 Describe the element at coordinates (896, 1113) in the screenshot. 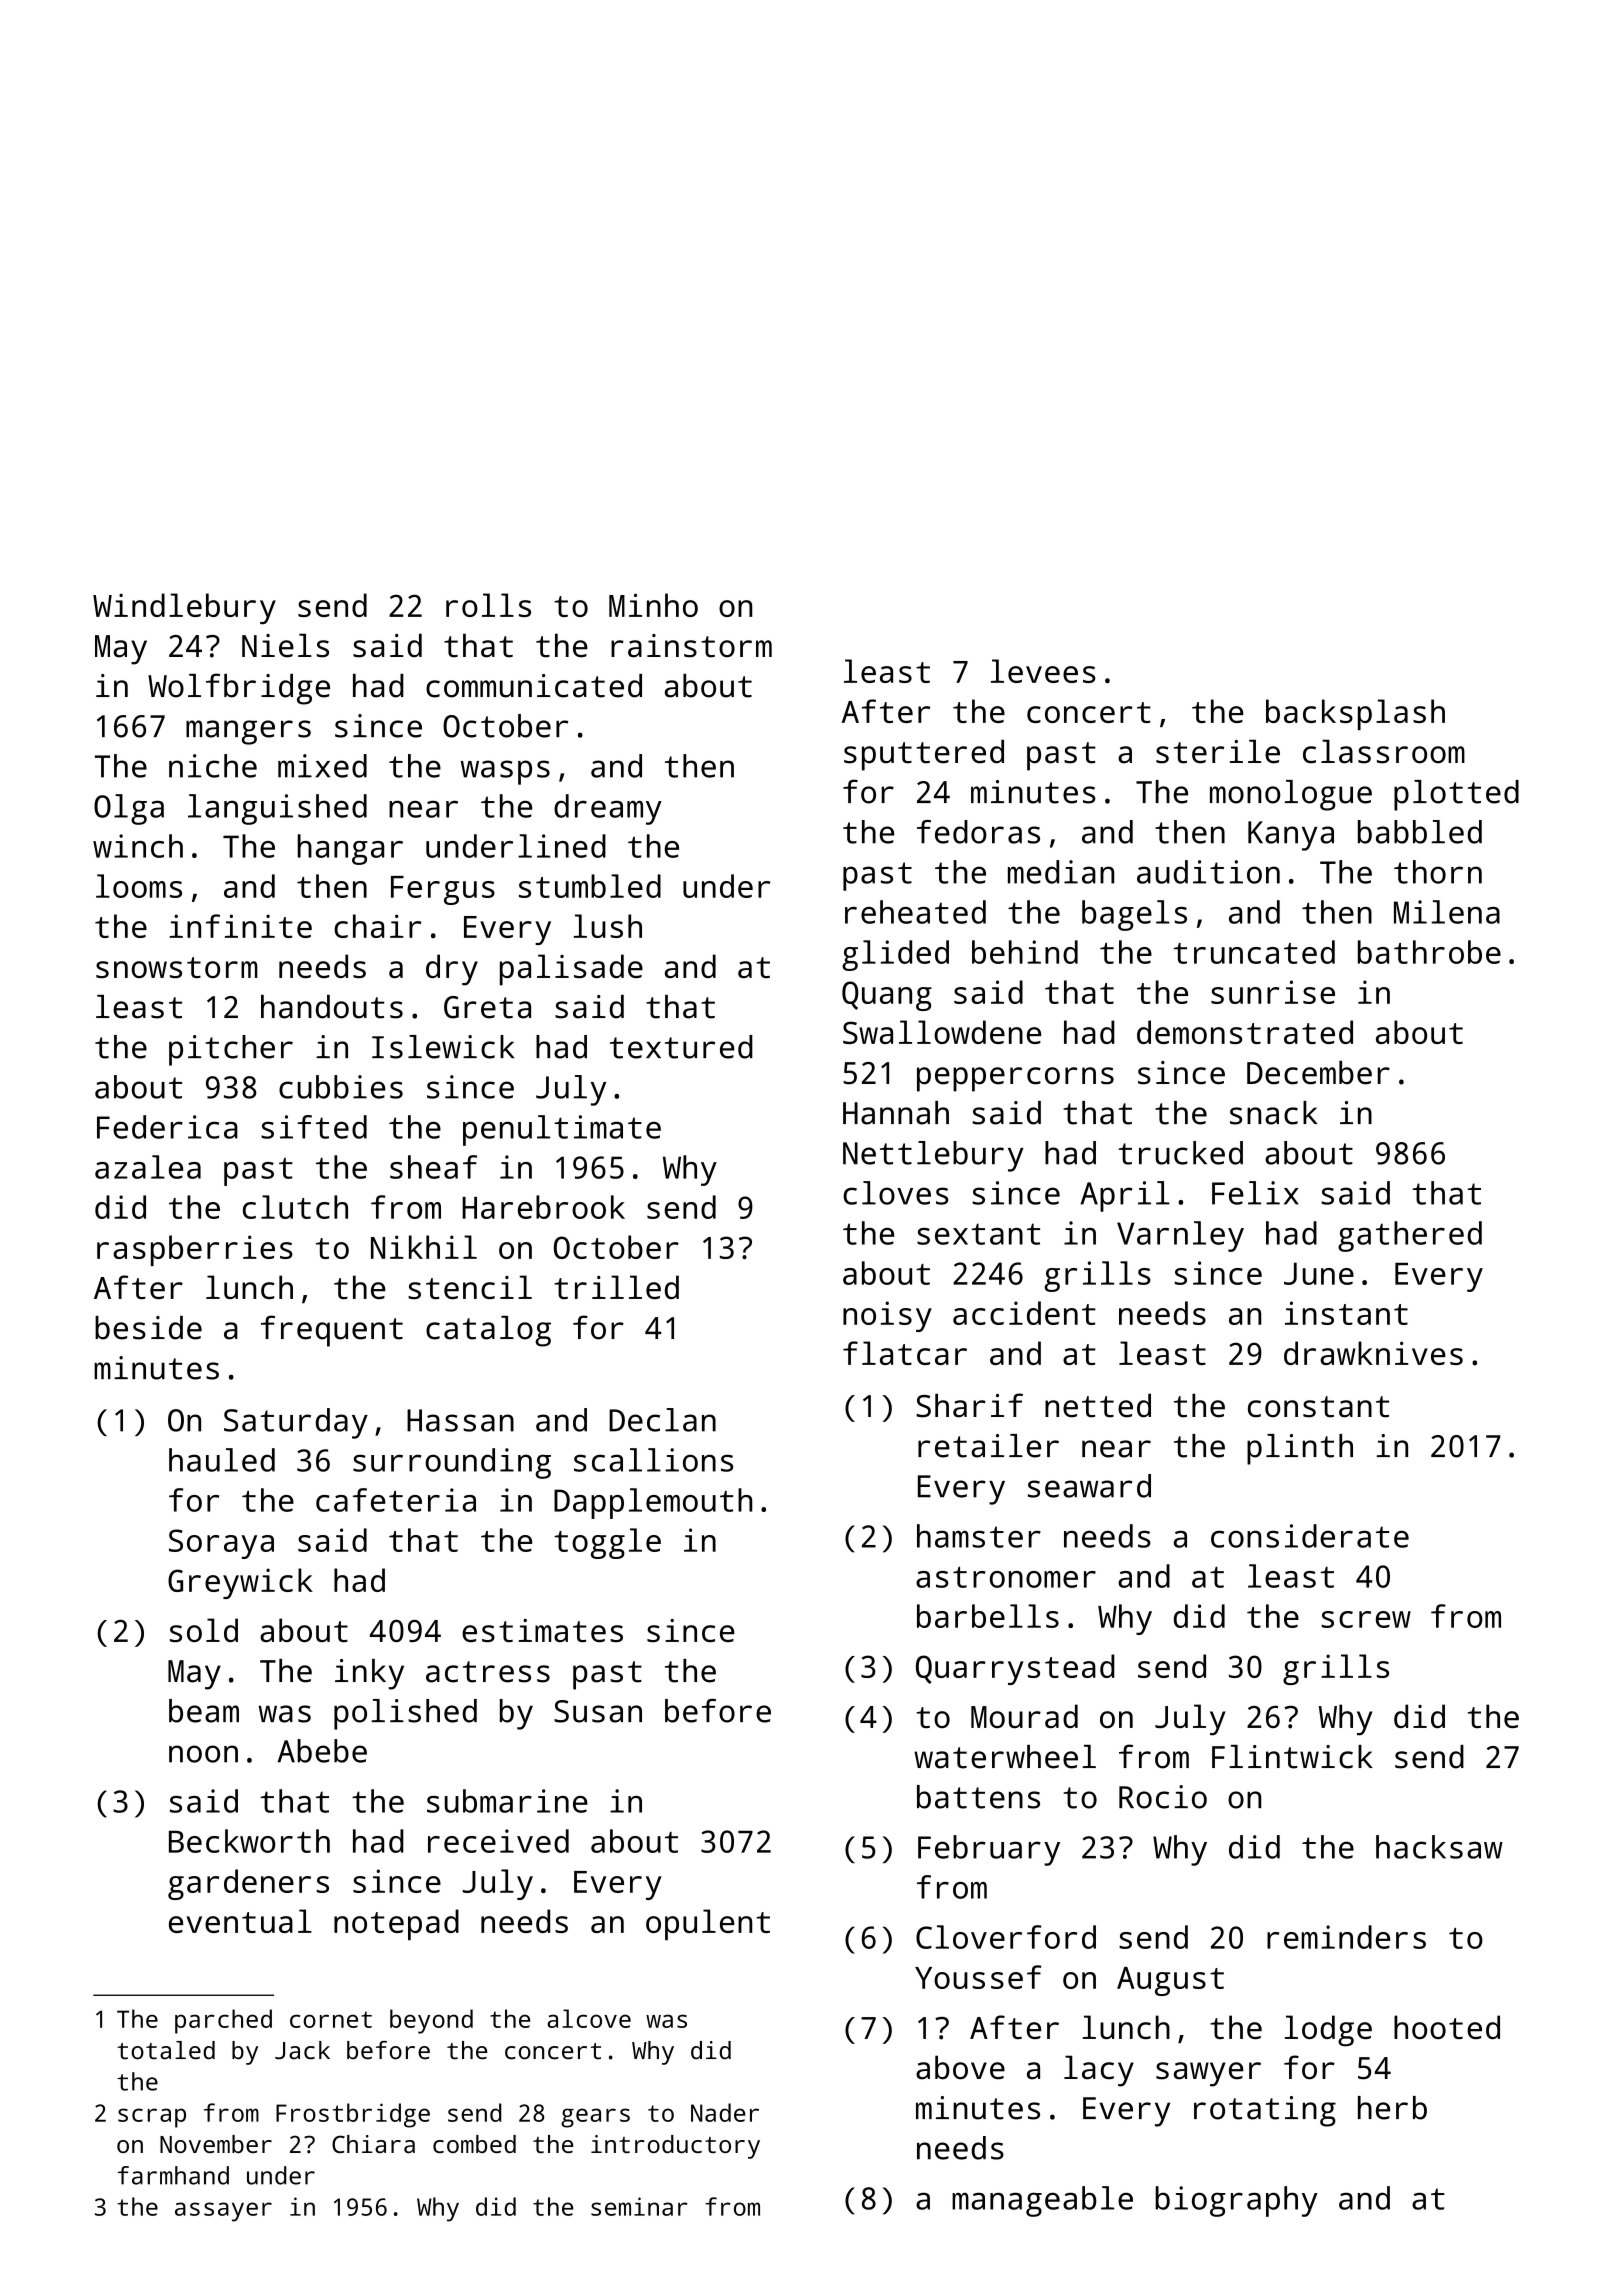

I see `Hannah` at that location.
